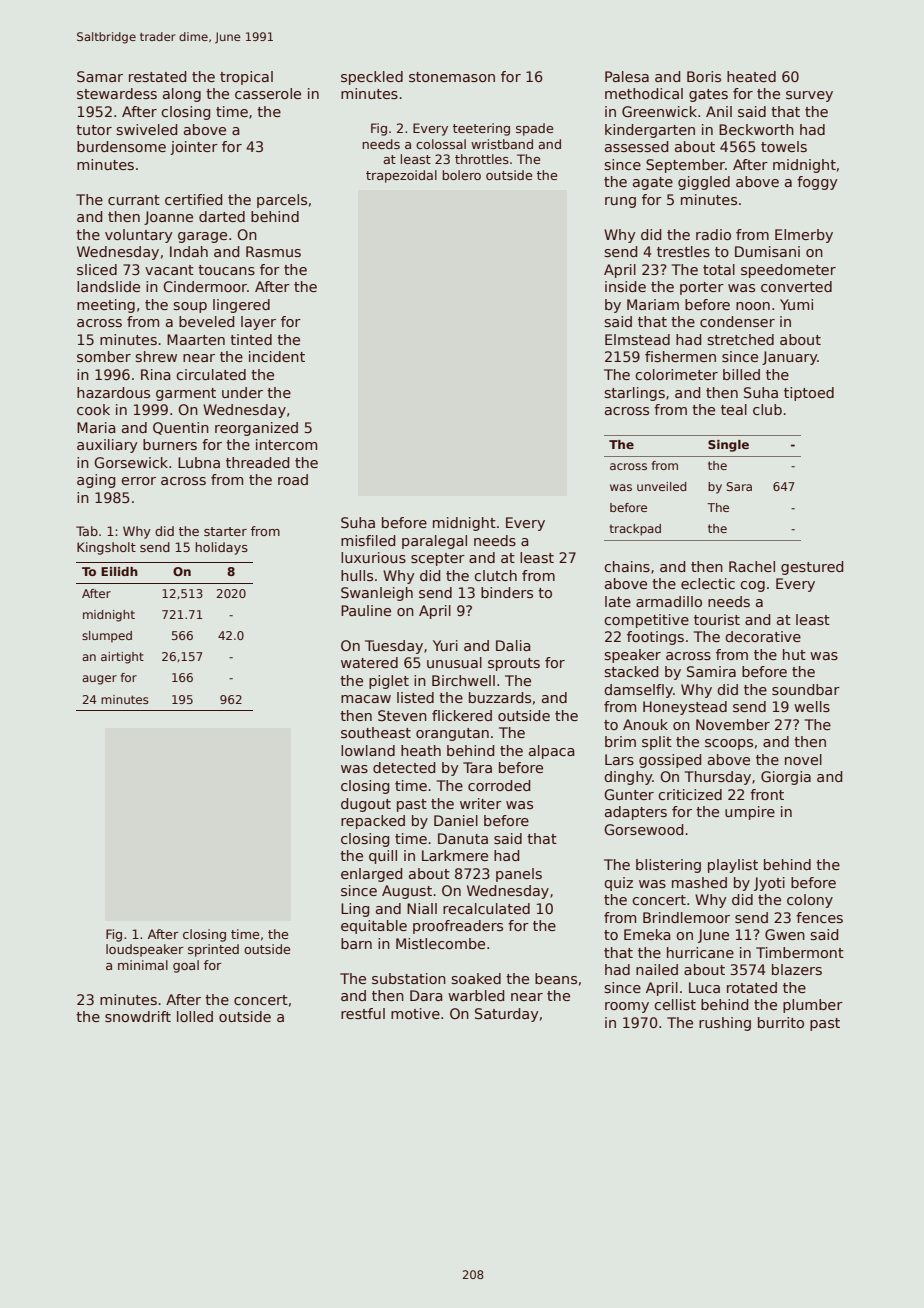 The height and width of the image is (1308, 924). I want to click on tiptoed, so click(809, 394).
